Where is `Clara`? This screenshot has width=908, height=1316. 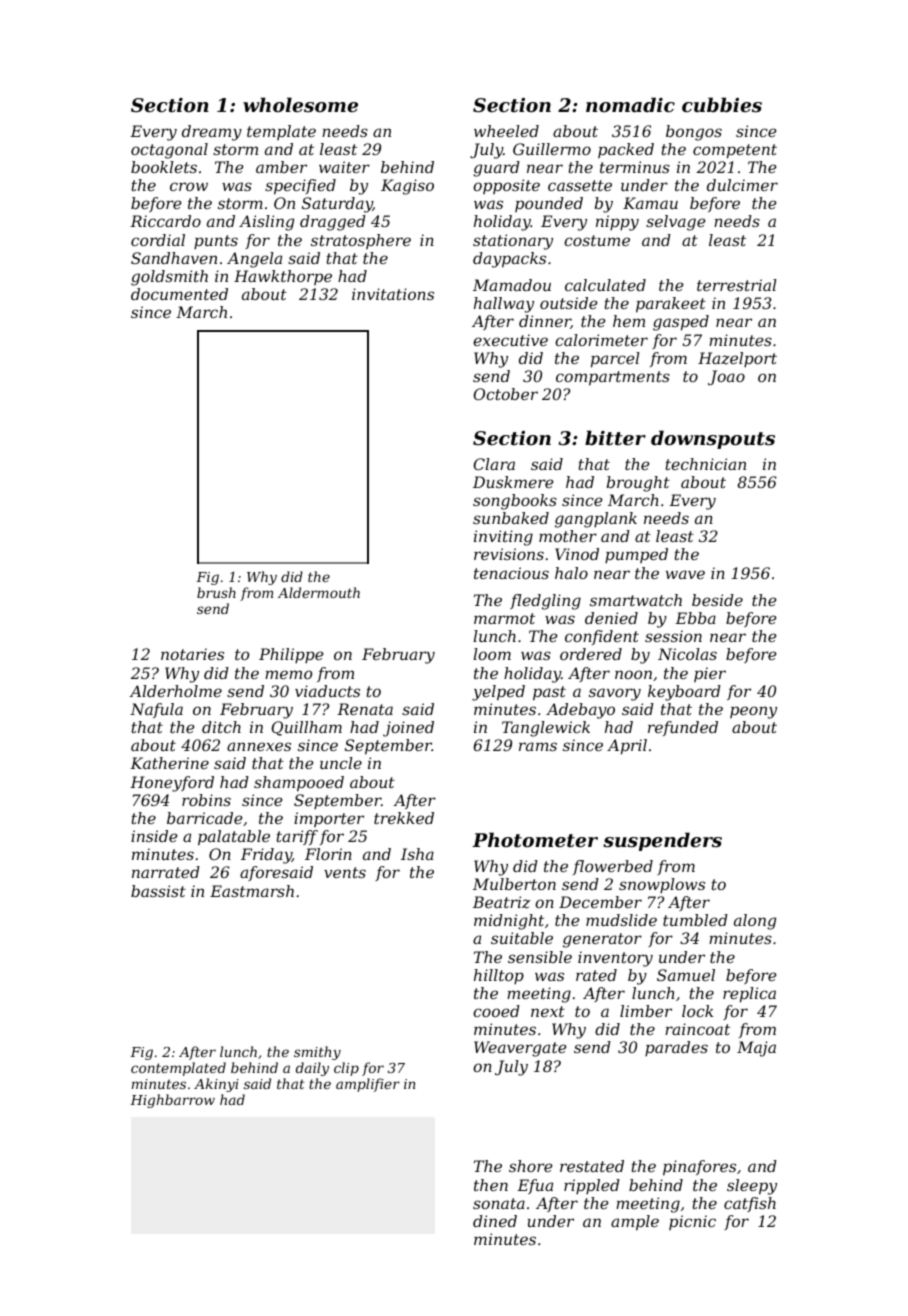
Clara is located at coordinates (494, 464).
